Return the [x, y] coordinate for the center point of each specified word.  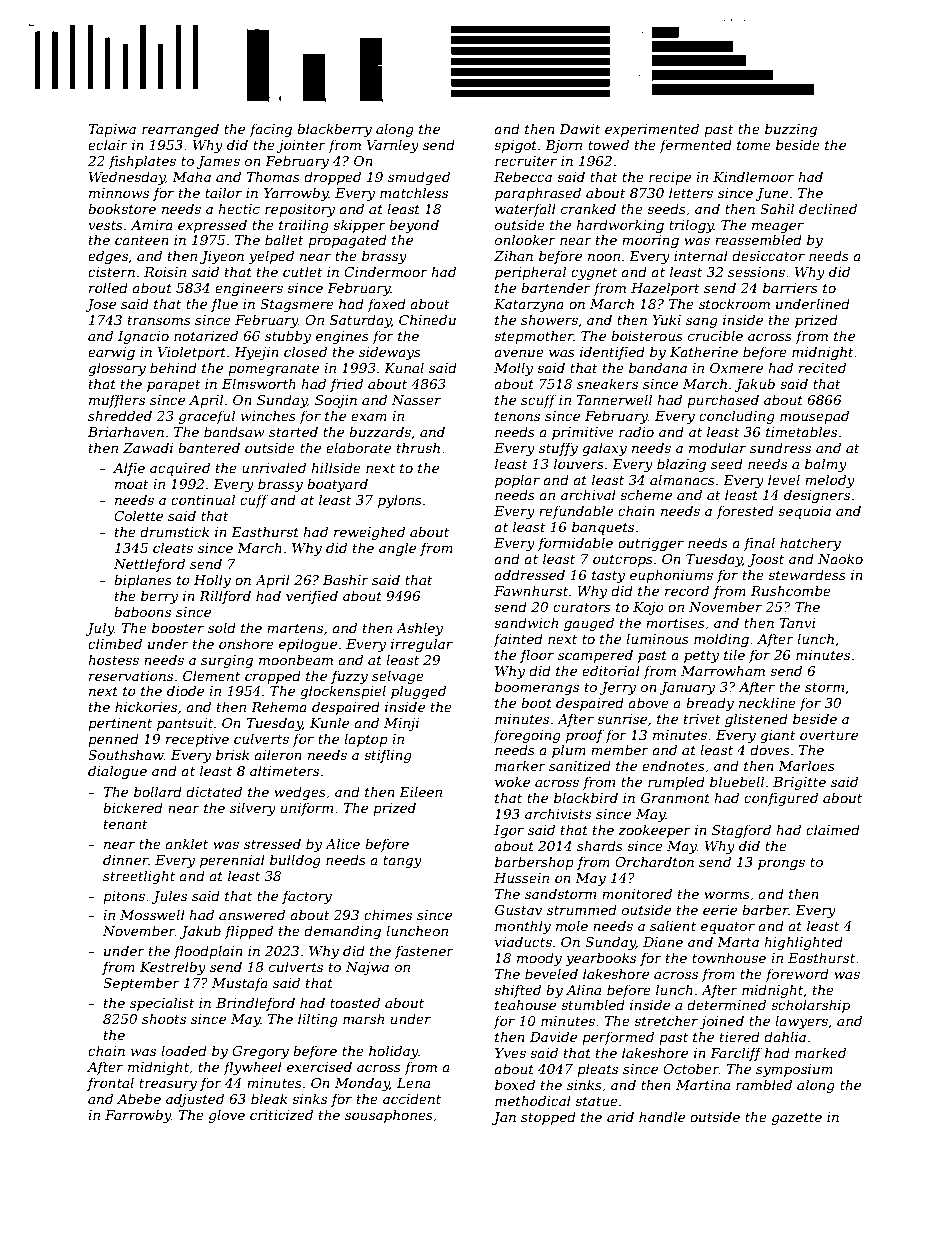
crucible [715, 335]
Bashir [346, 579]
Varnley [393, 146]
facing [270, 130]
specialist [162, 1004]
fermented [695, 146]
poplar [517, 481]
